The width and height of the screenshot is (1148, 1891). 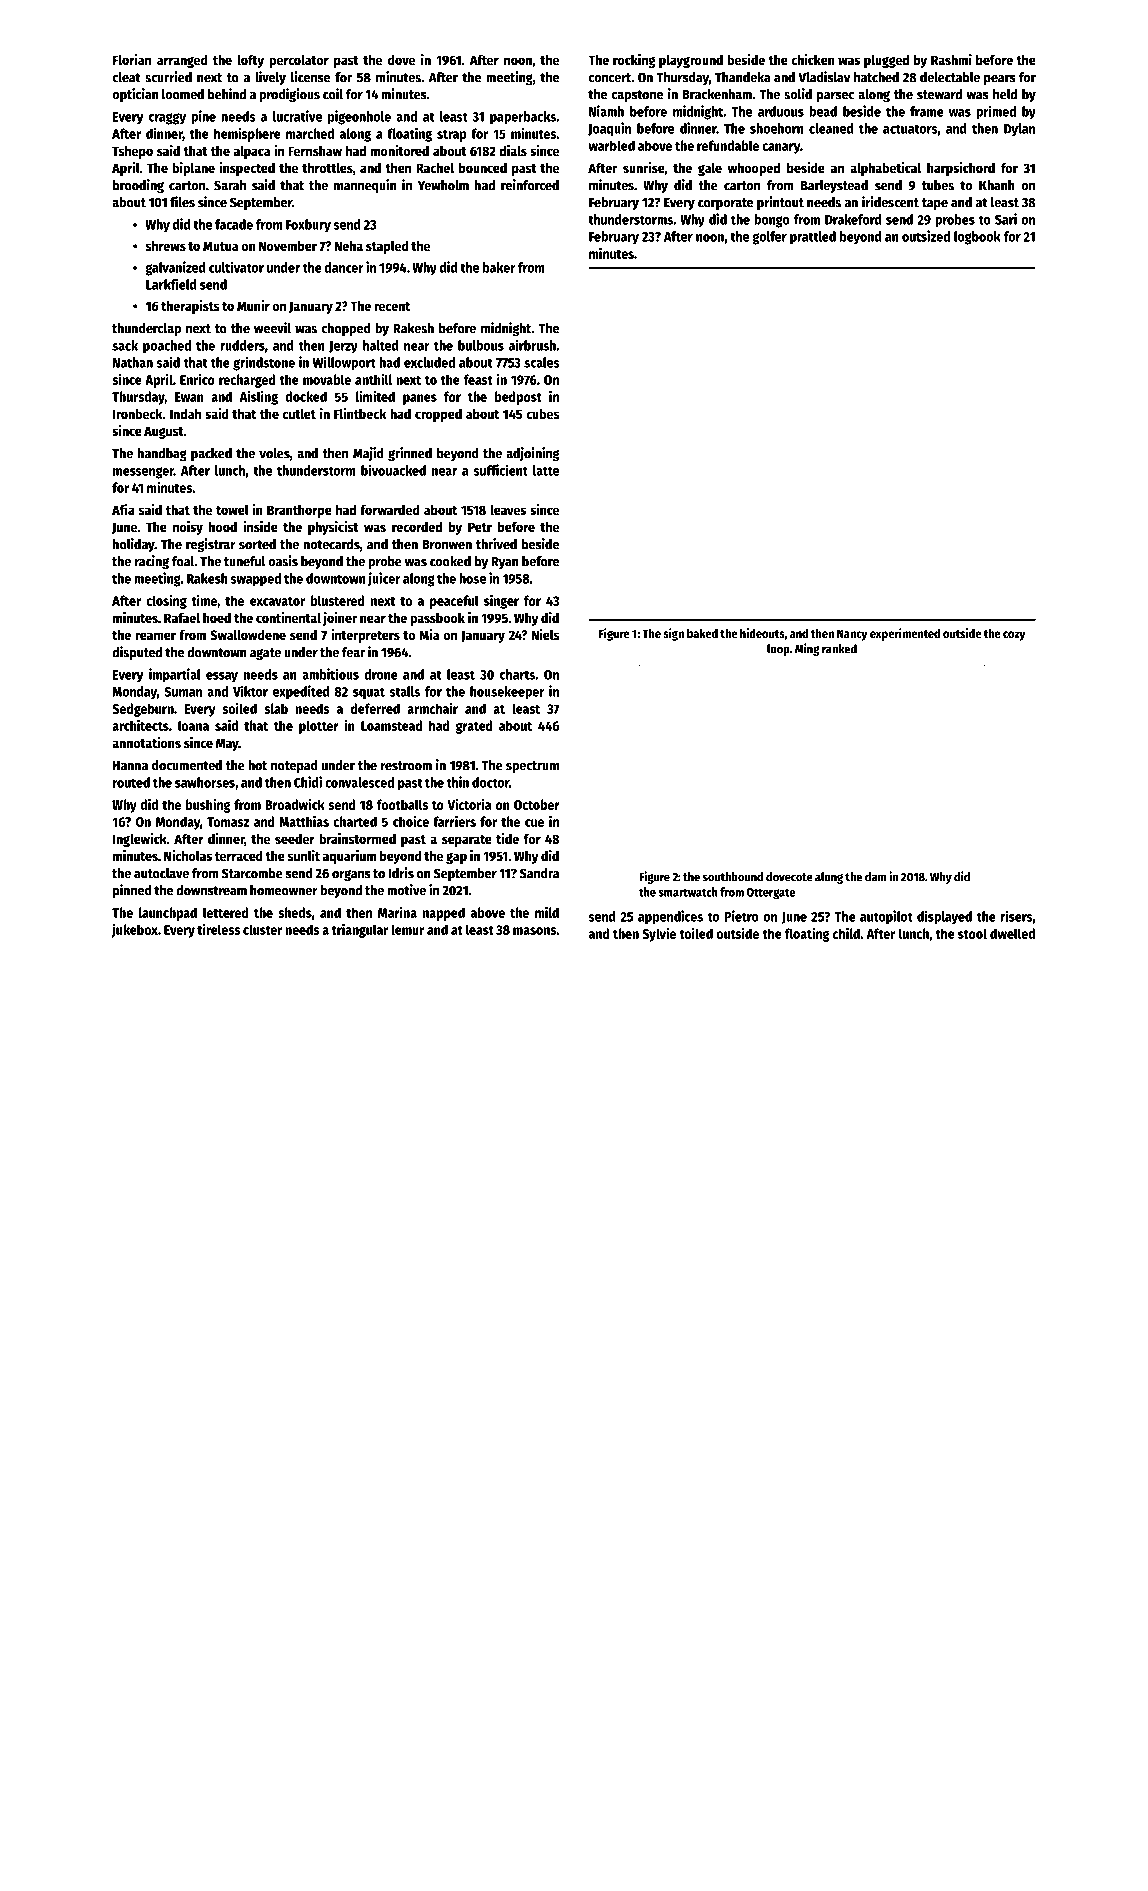 What do you see at coordinates (546, 470) in the screenshot?
I see `latte` at bounding box center [546, 470].
